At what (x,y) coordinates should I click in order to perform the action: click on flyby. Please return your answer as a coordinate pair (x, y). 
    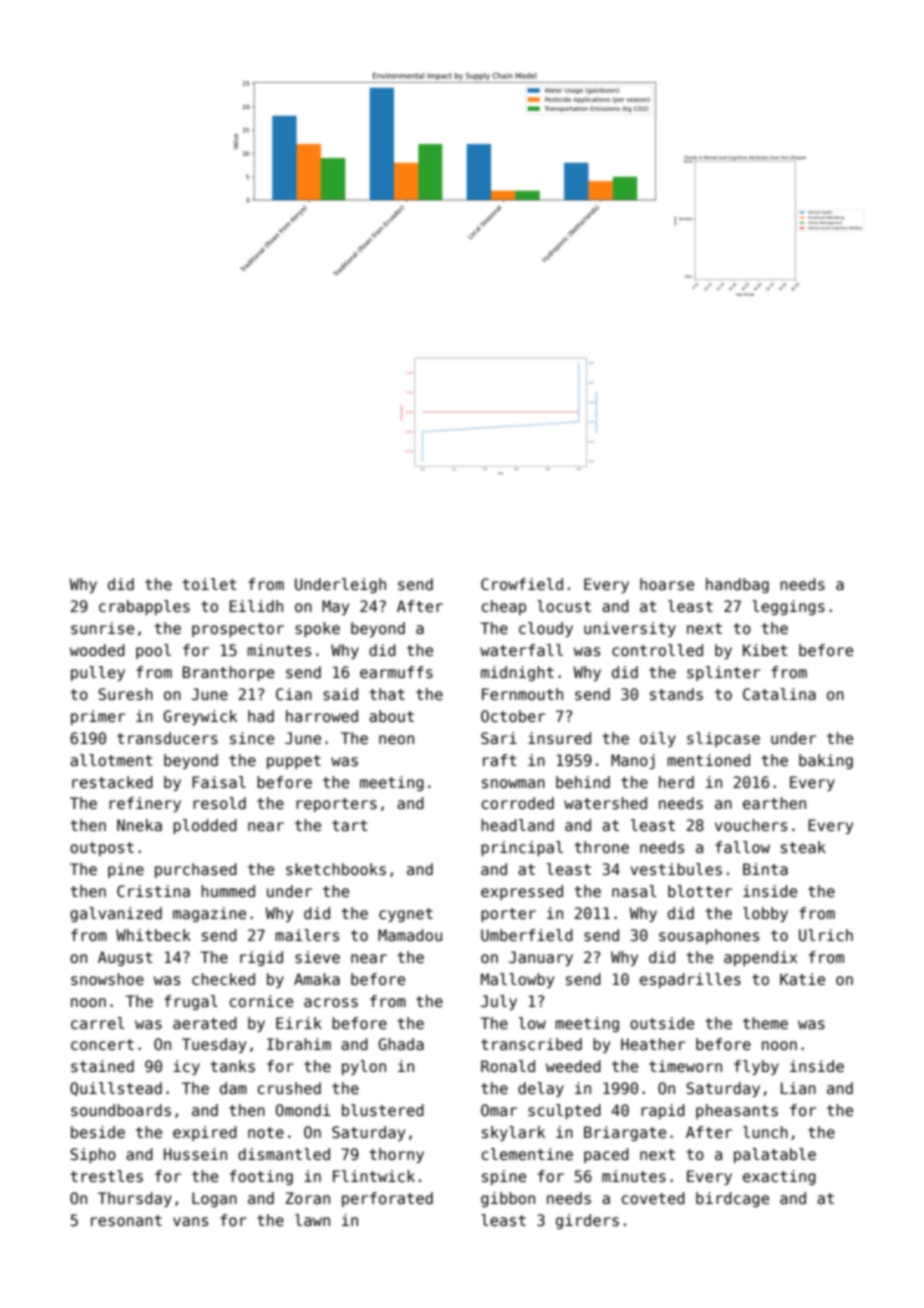
    Looking at the image, I should click on (756, 1067).
